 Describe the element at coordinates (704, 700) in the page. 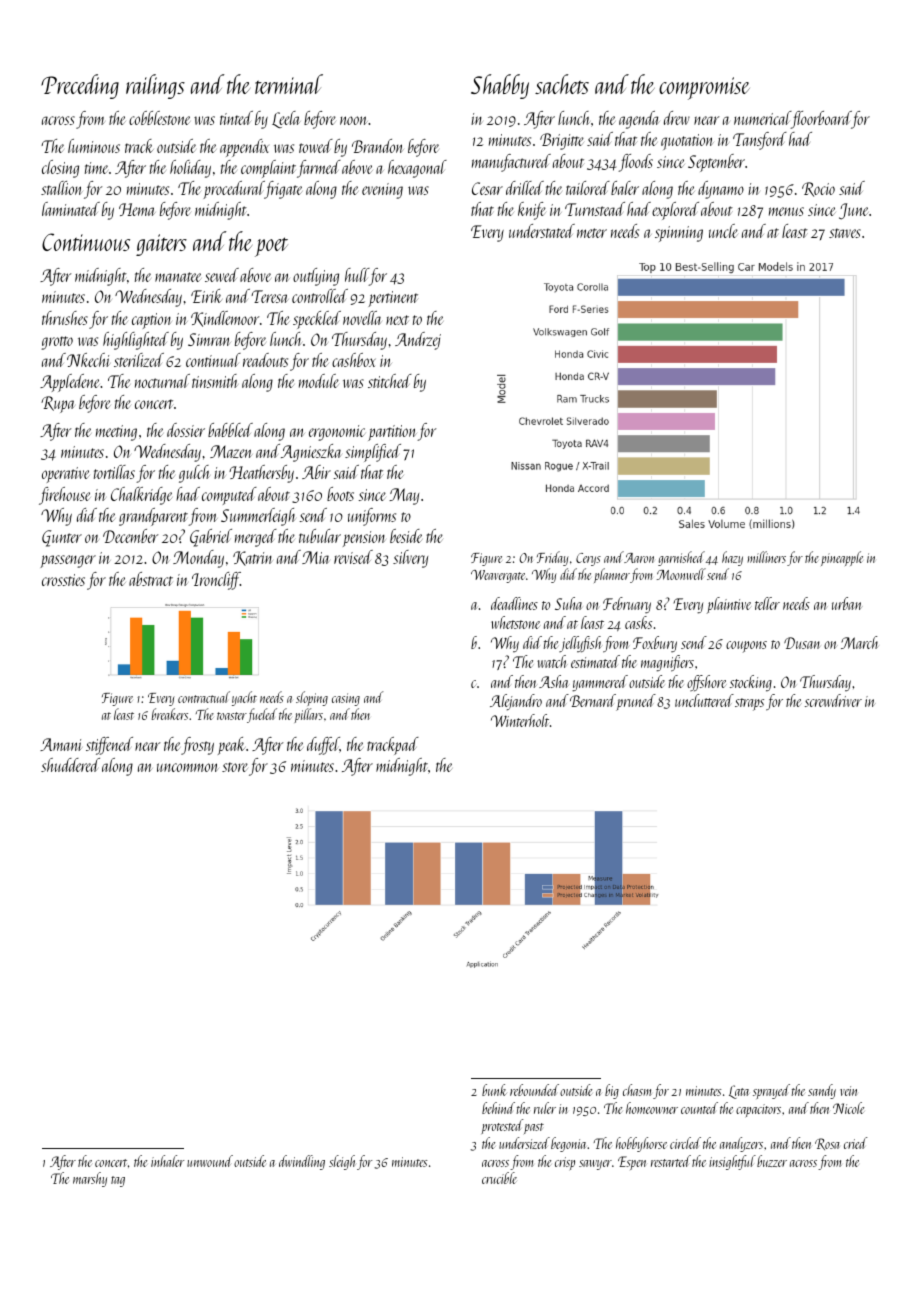

I see `uncluttered` at that location.
